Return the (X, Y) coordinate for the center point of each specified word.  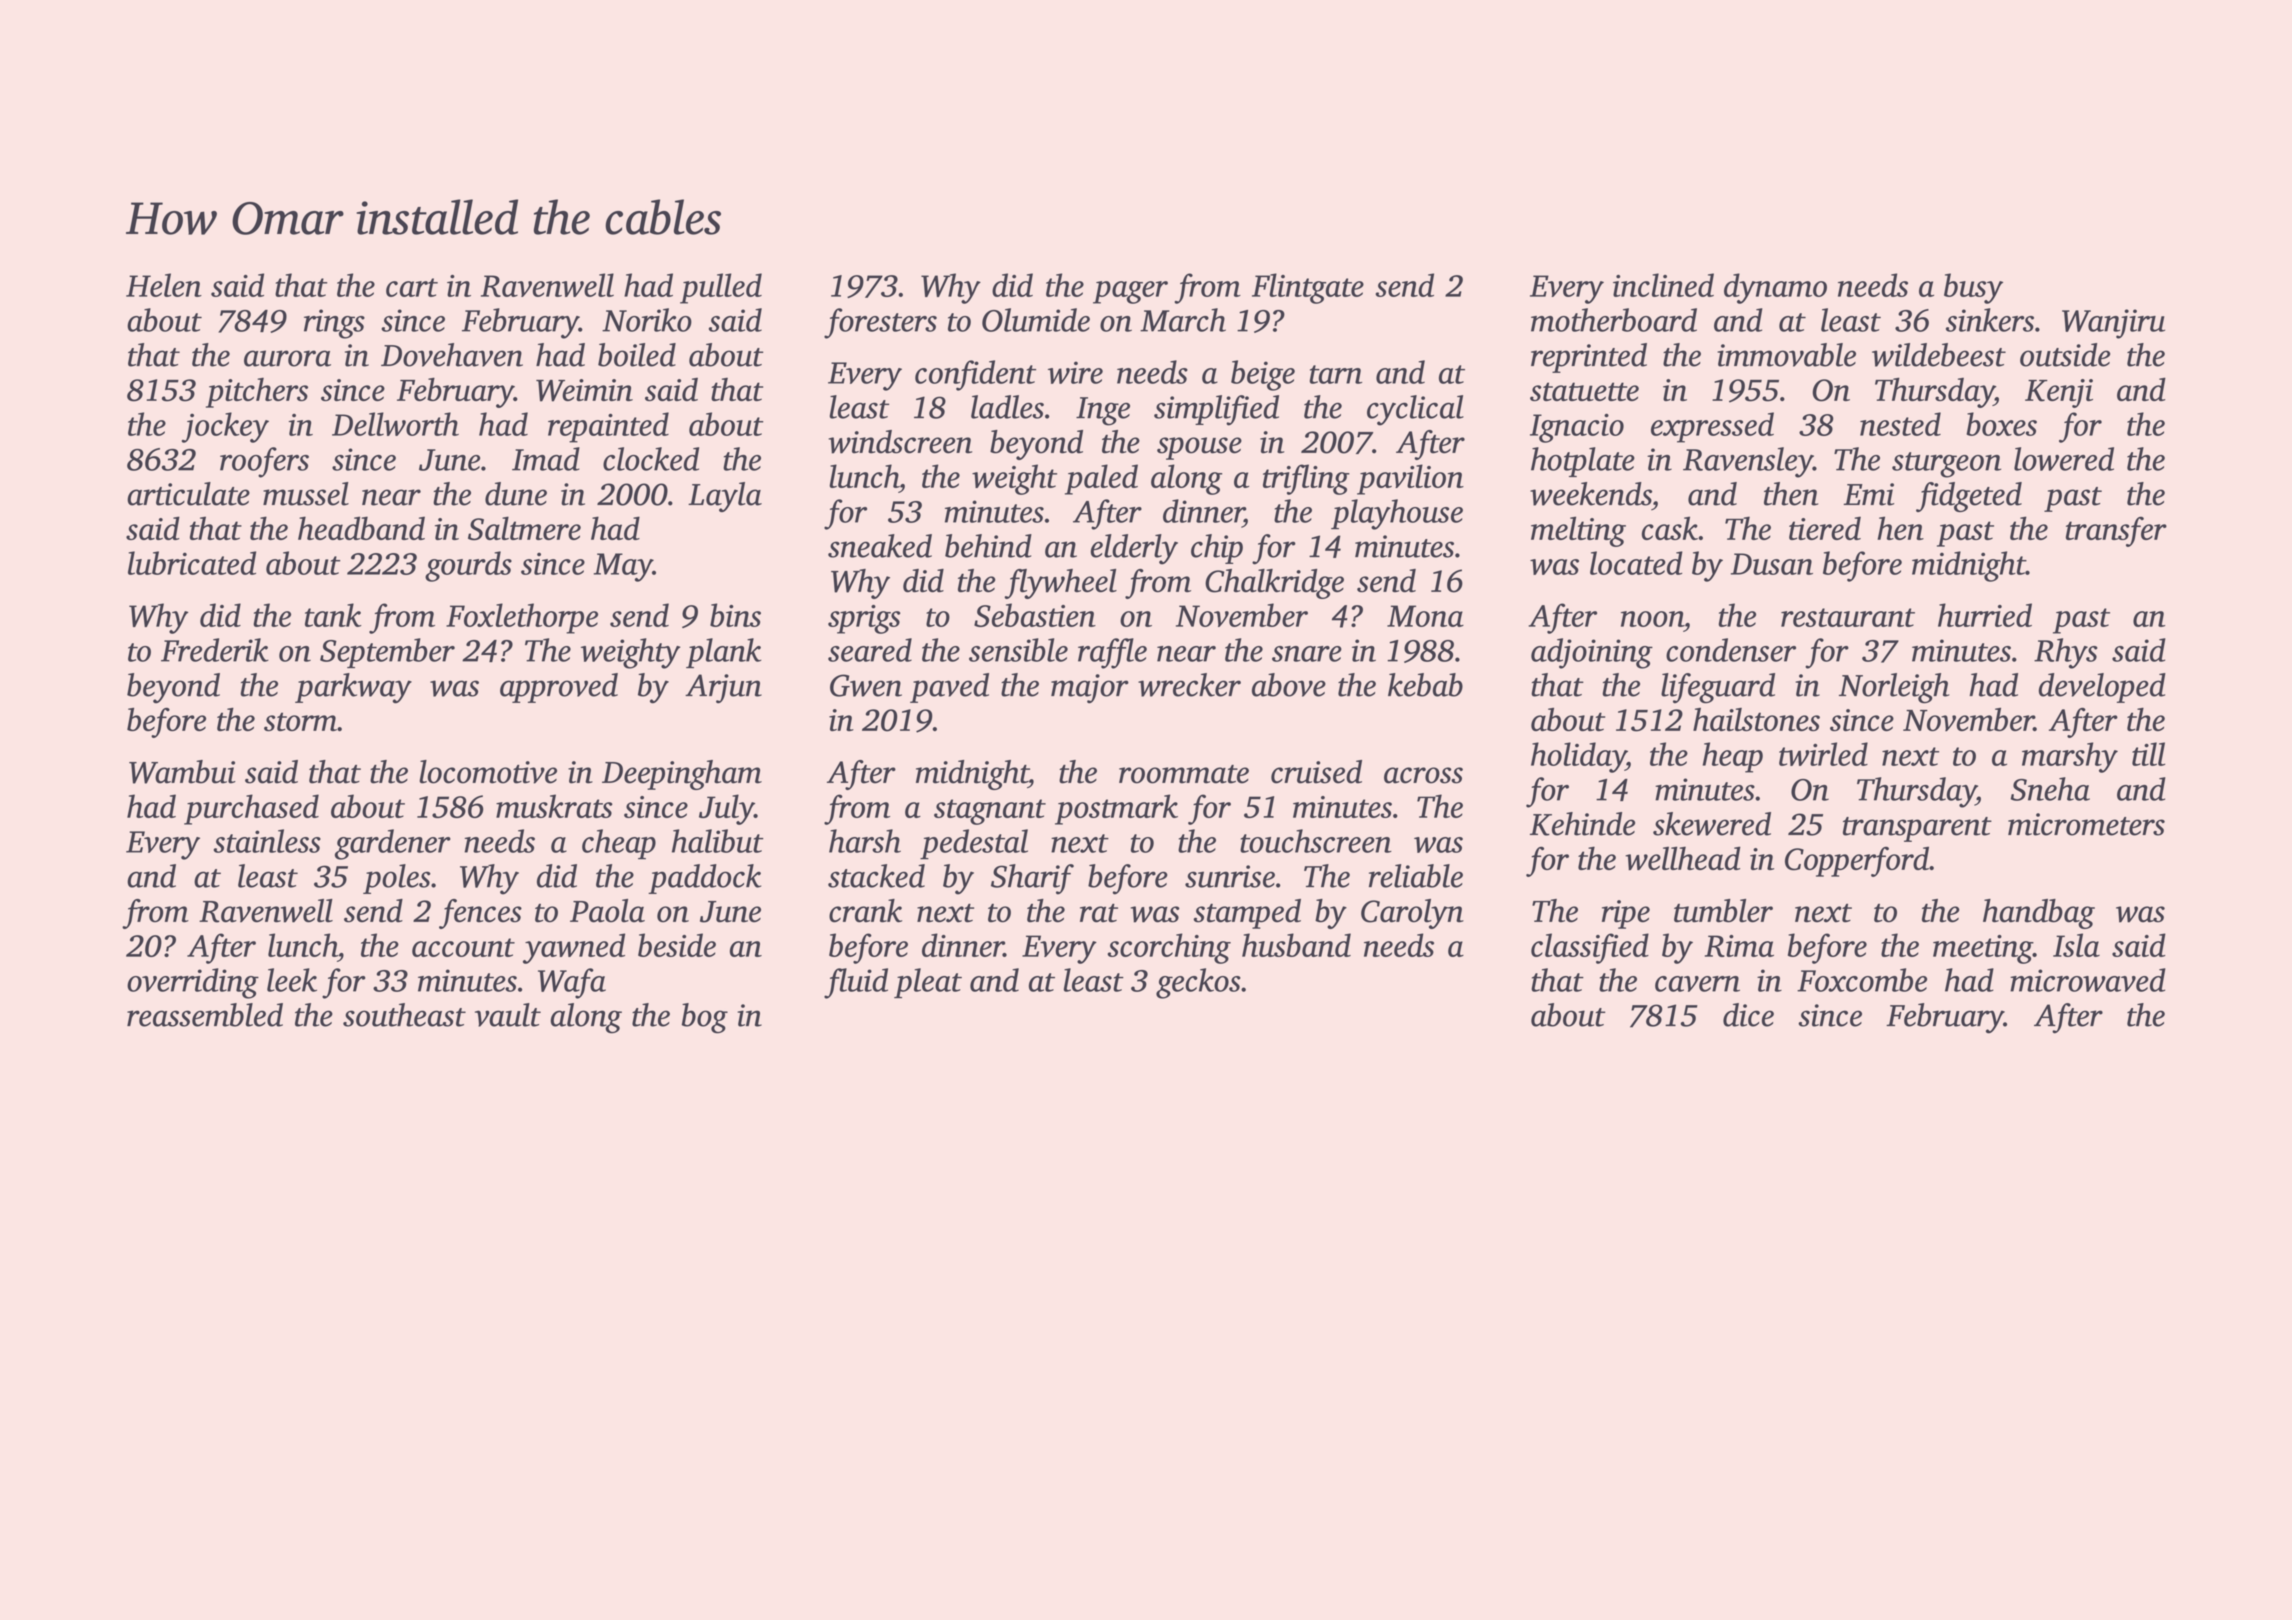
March (1183, 320)
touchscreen (1316, 841)
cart (412, 287)
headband (361, 528)
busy (1973, 288)
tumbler (1723, 911)
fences (480, 914)
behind (988, 546)
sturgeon (1946, 465)
